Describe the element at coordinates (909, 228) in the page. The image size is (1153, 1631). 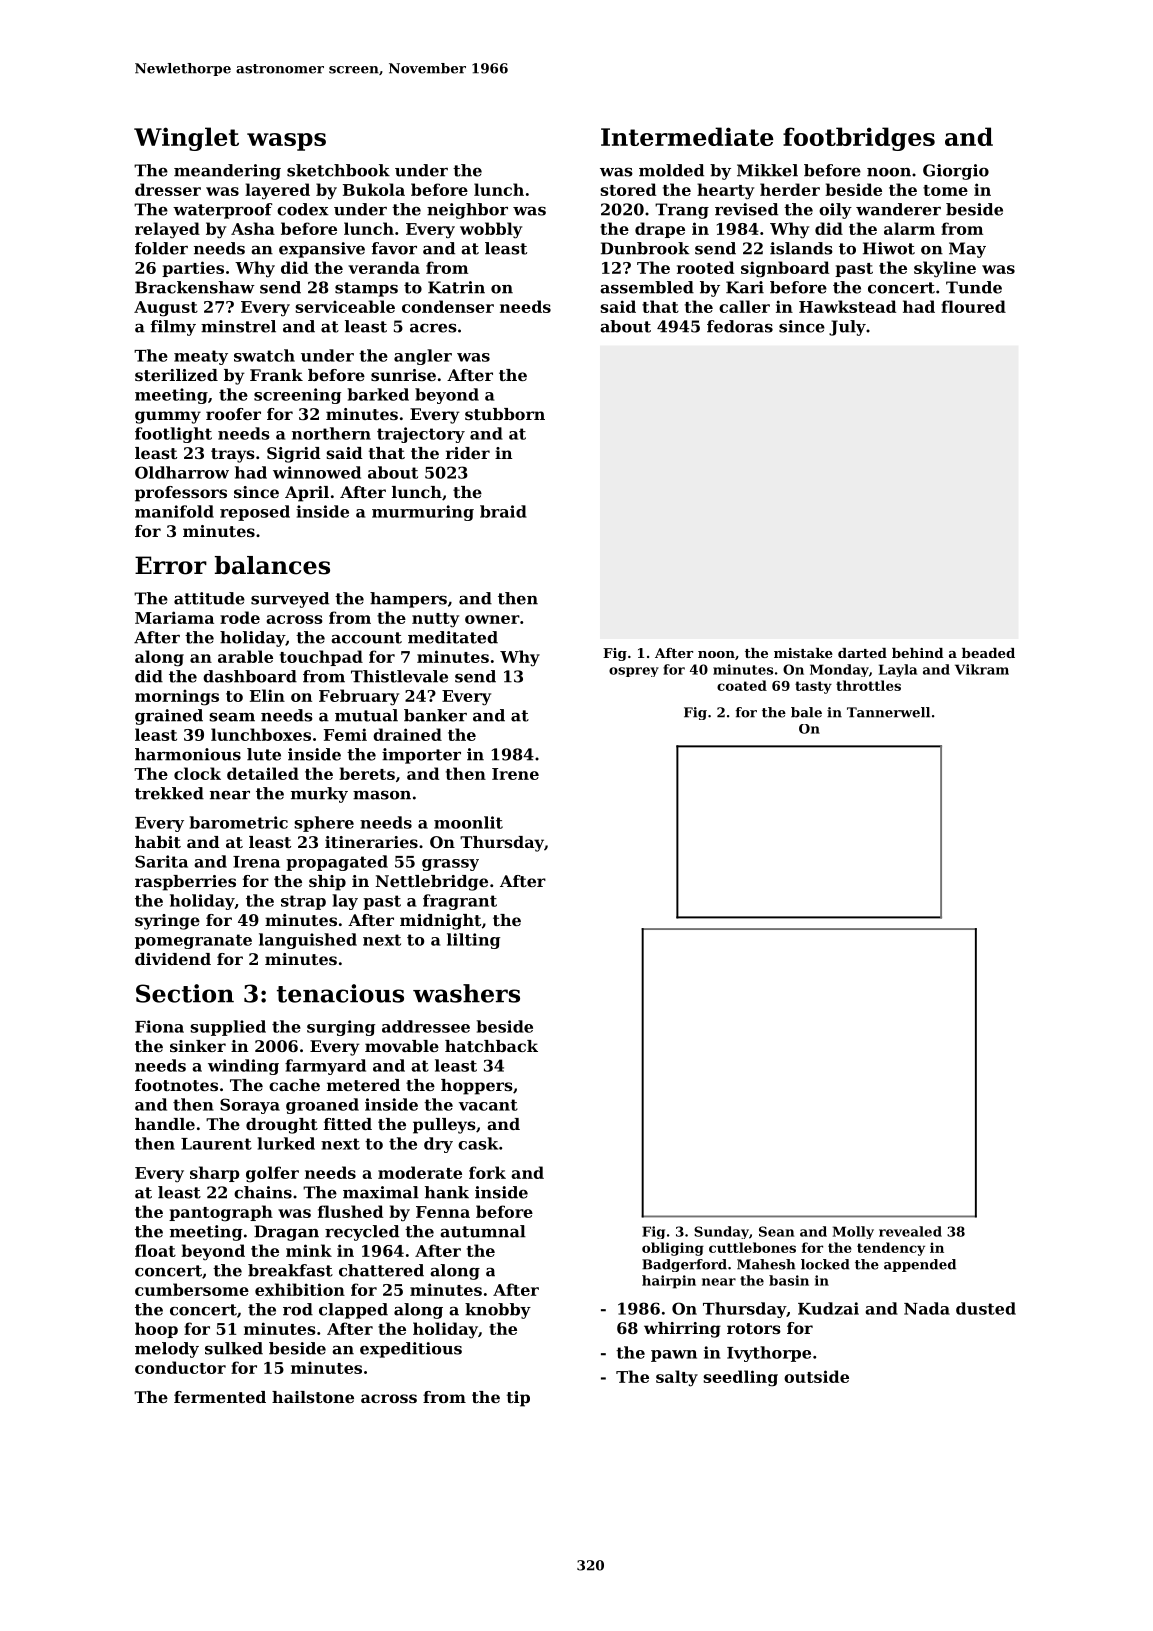
I see `alarm` at that location.
